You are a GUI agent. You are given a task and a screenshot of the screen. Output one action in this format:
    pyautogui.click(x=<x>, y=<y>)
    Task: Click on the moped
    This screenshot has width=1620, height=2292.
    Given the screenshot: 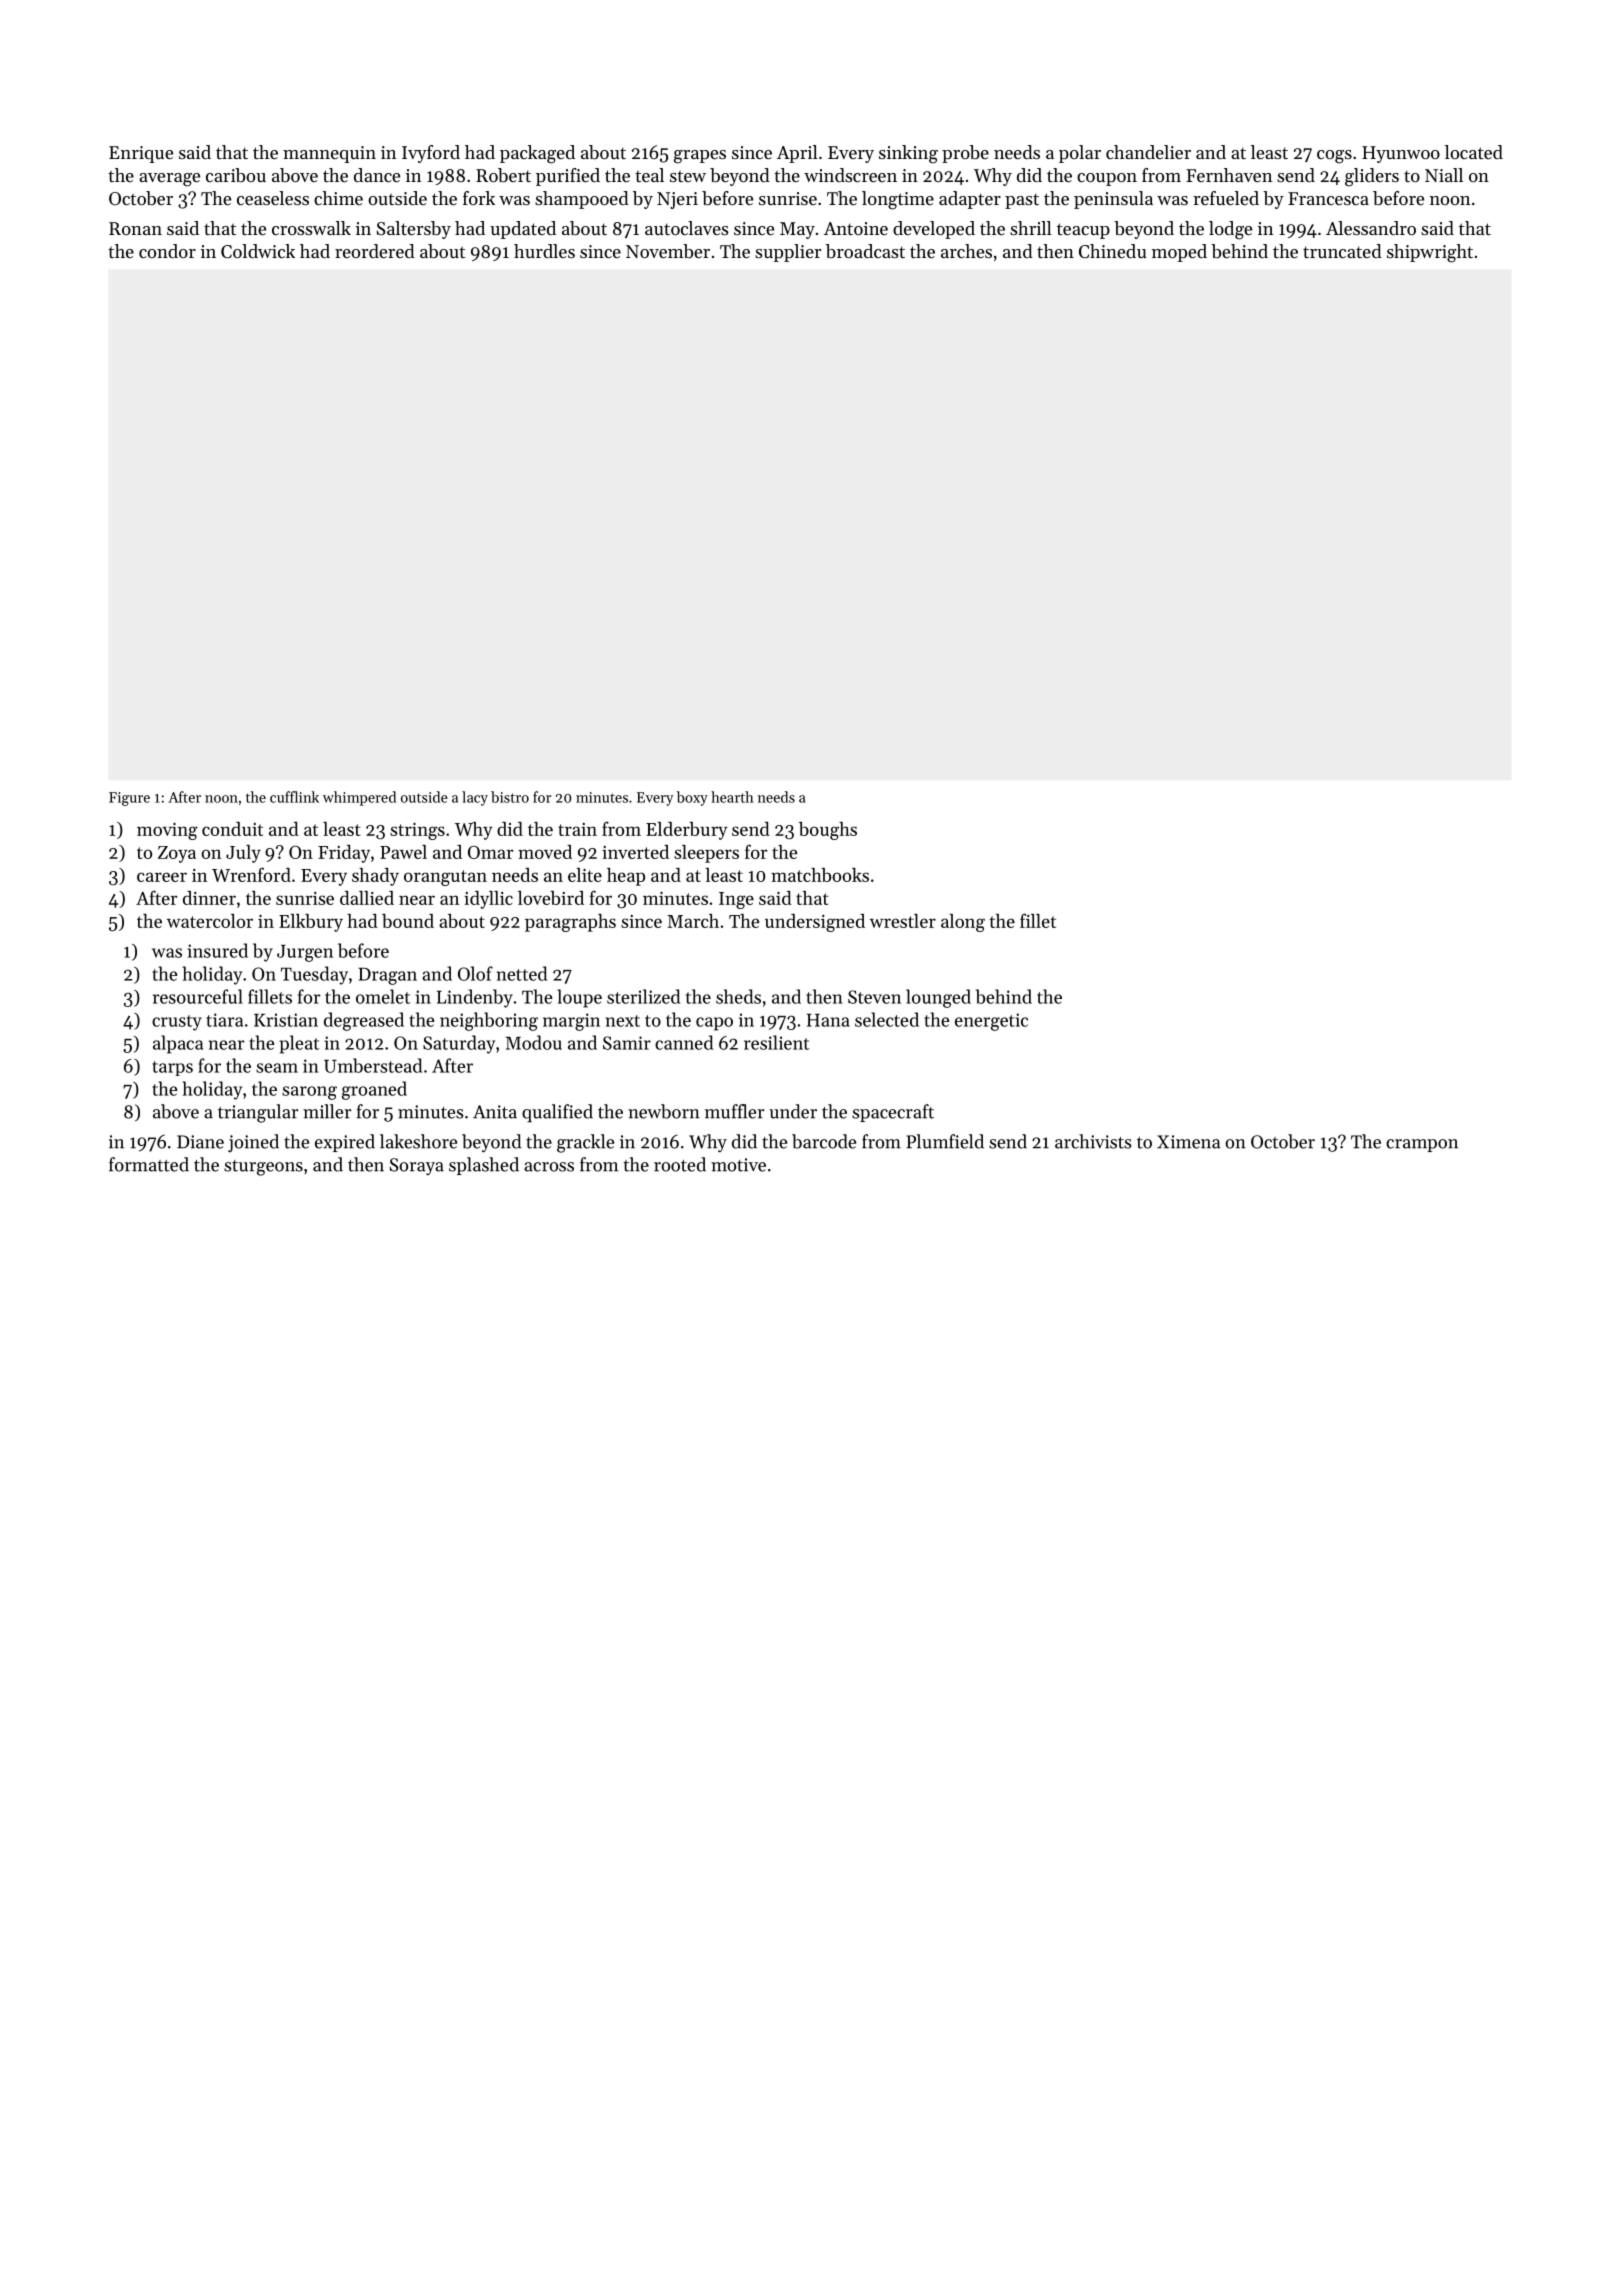 What is the action you would take?
    pyautogui.click(x=1179, y=253)
